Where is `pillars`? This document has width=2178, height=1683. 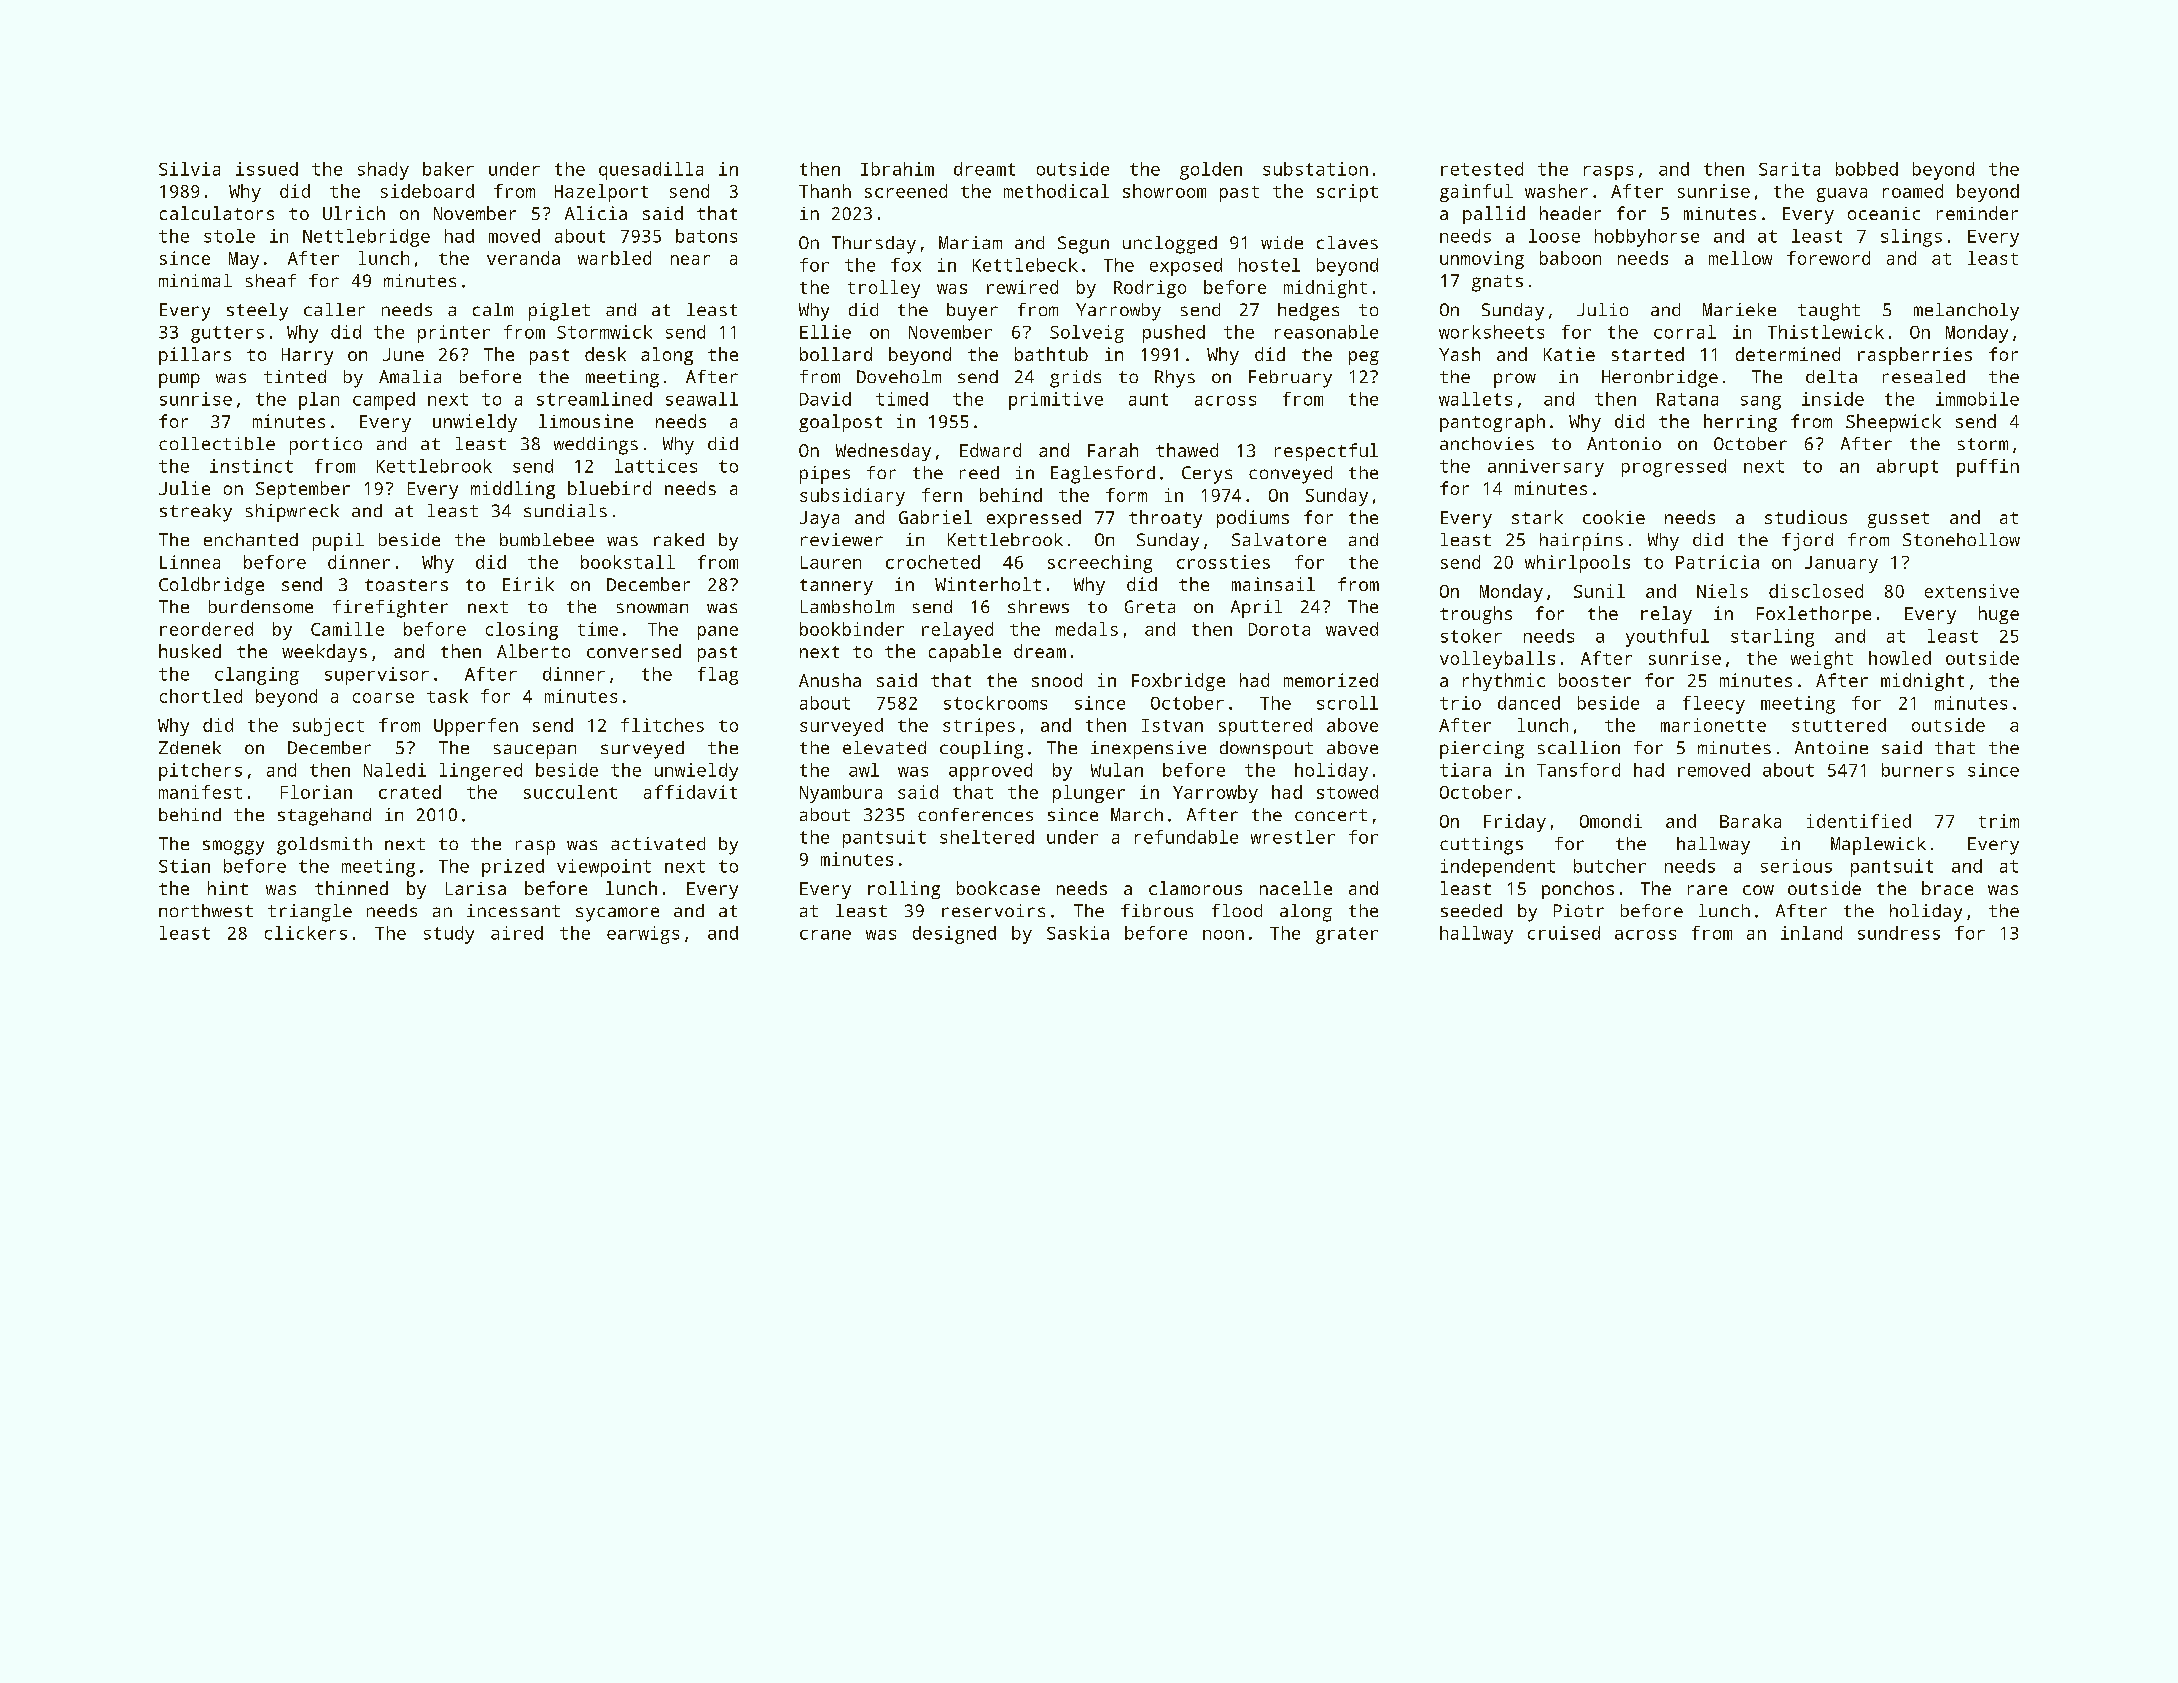 pillars is located at coordinates (195, 356).
